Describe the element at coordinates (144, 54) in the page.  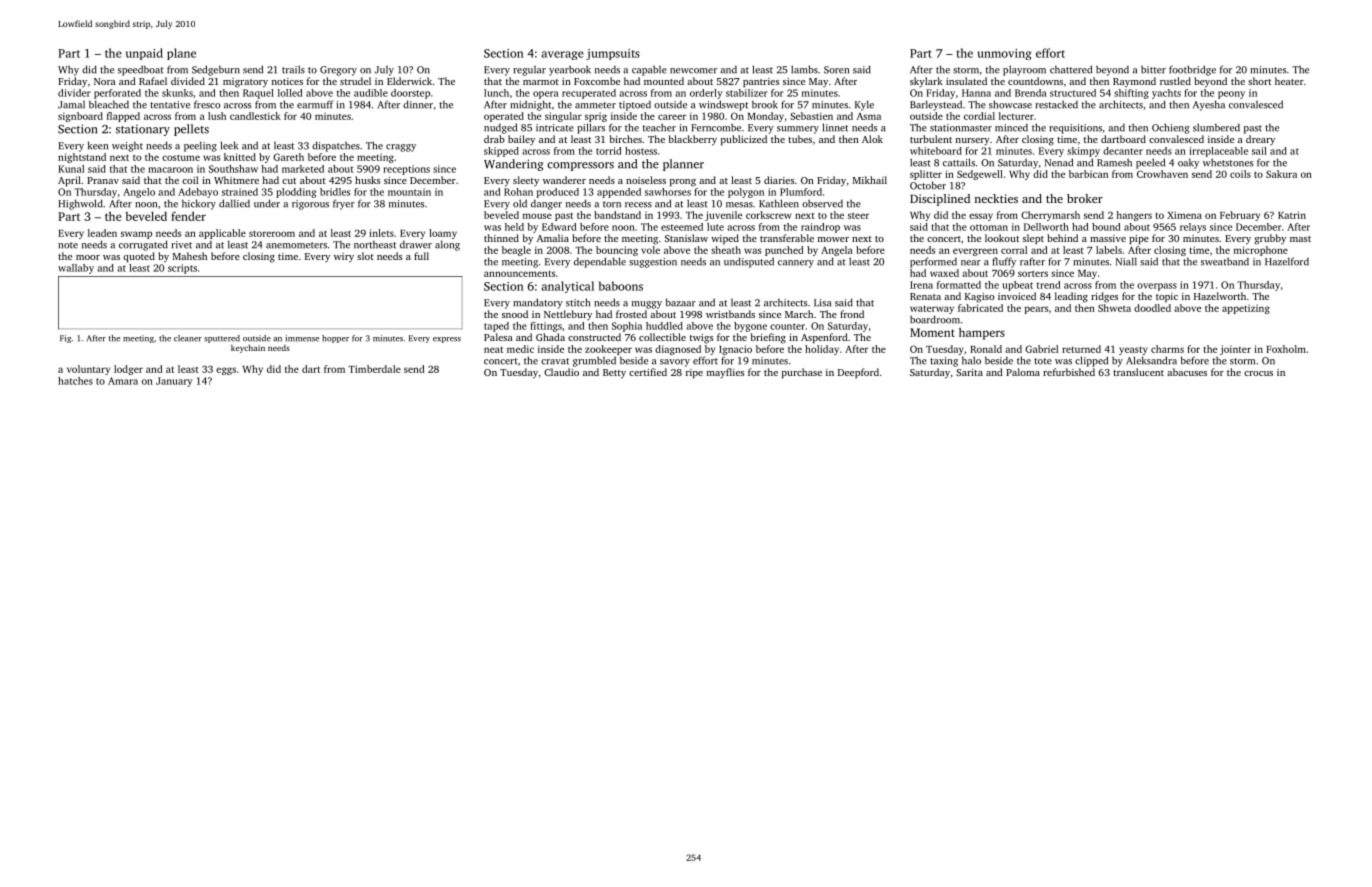
I see `unpaid` at that location.
